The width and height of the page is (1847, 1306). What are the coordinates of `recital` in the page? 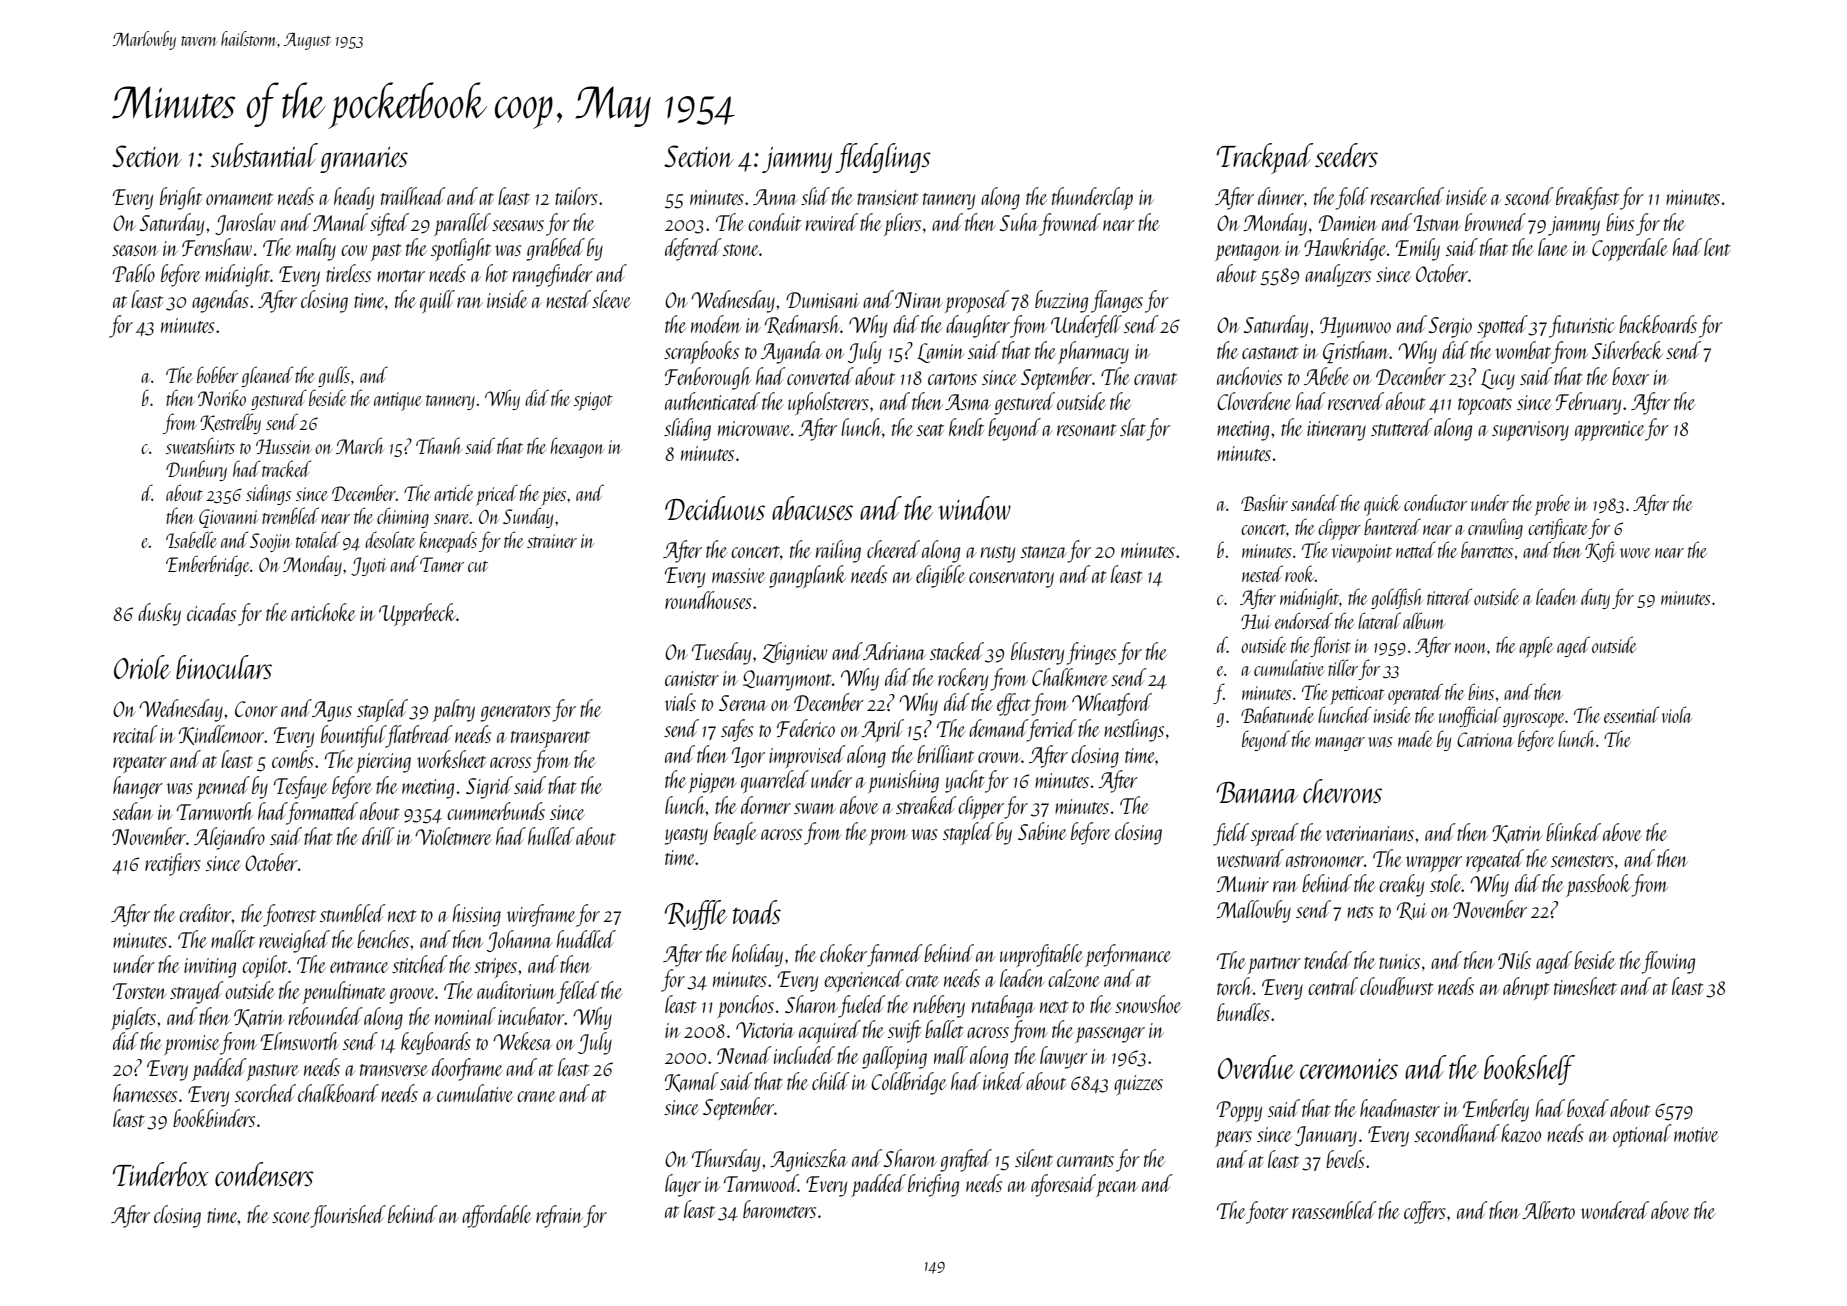 It's located at (135, 734).
